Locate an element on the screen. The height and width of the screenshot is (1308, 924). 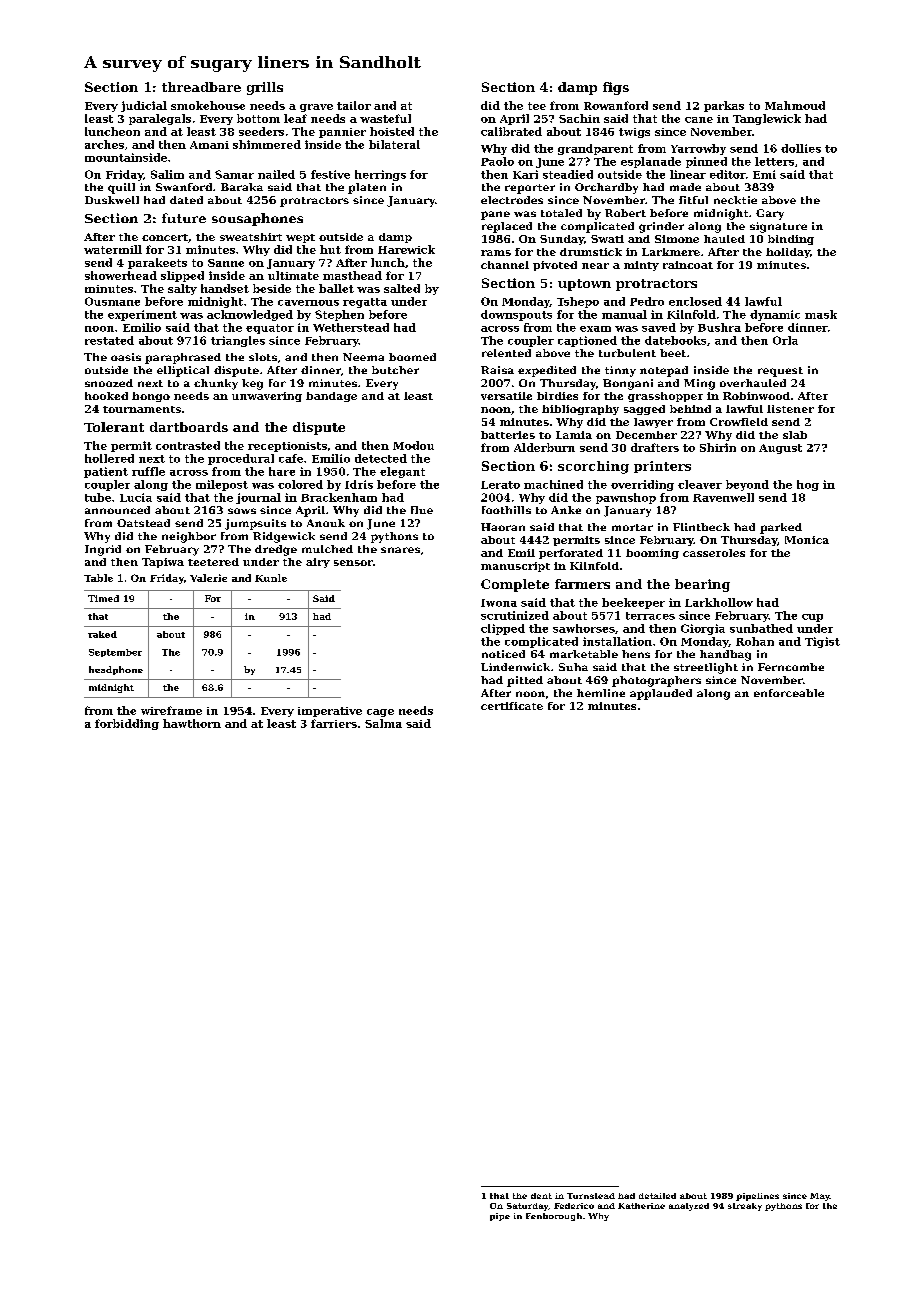
Tigist is located at coordinates (822, 642).
